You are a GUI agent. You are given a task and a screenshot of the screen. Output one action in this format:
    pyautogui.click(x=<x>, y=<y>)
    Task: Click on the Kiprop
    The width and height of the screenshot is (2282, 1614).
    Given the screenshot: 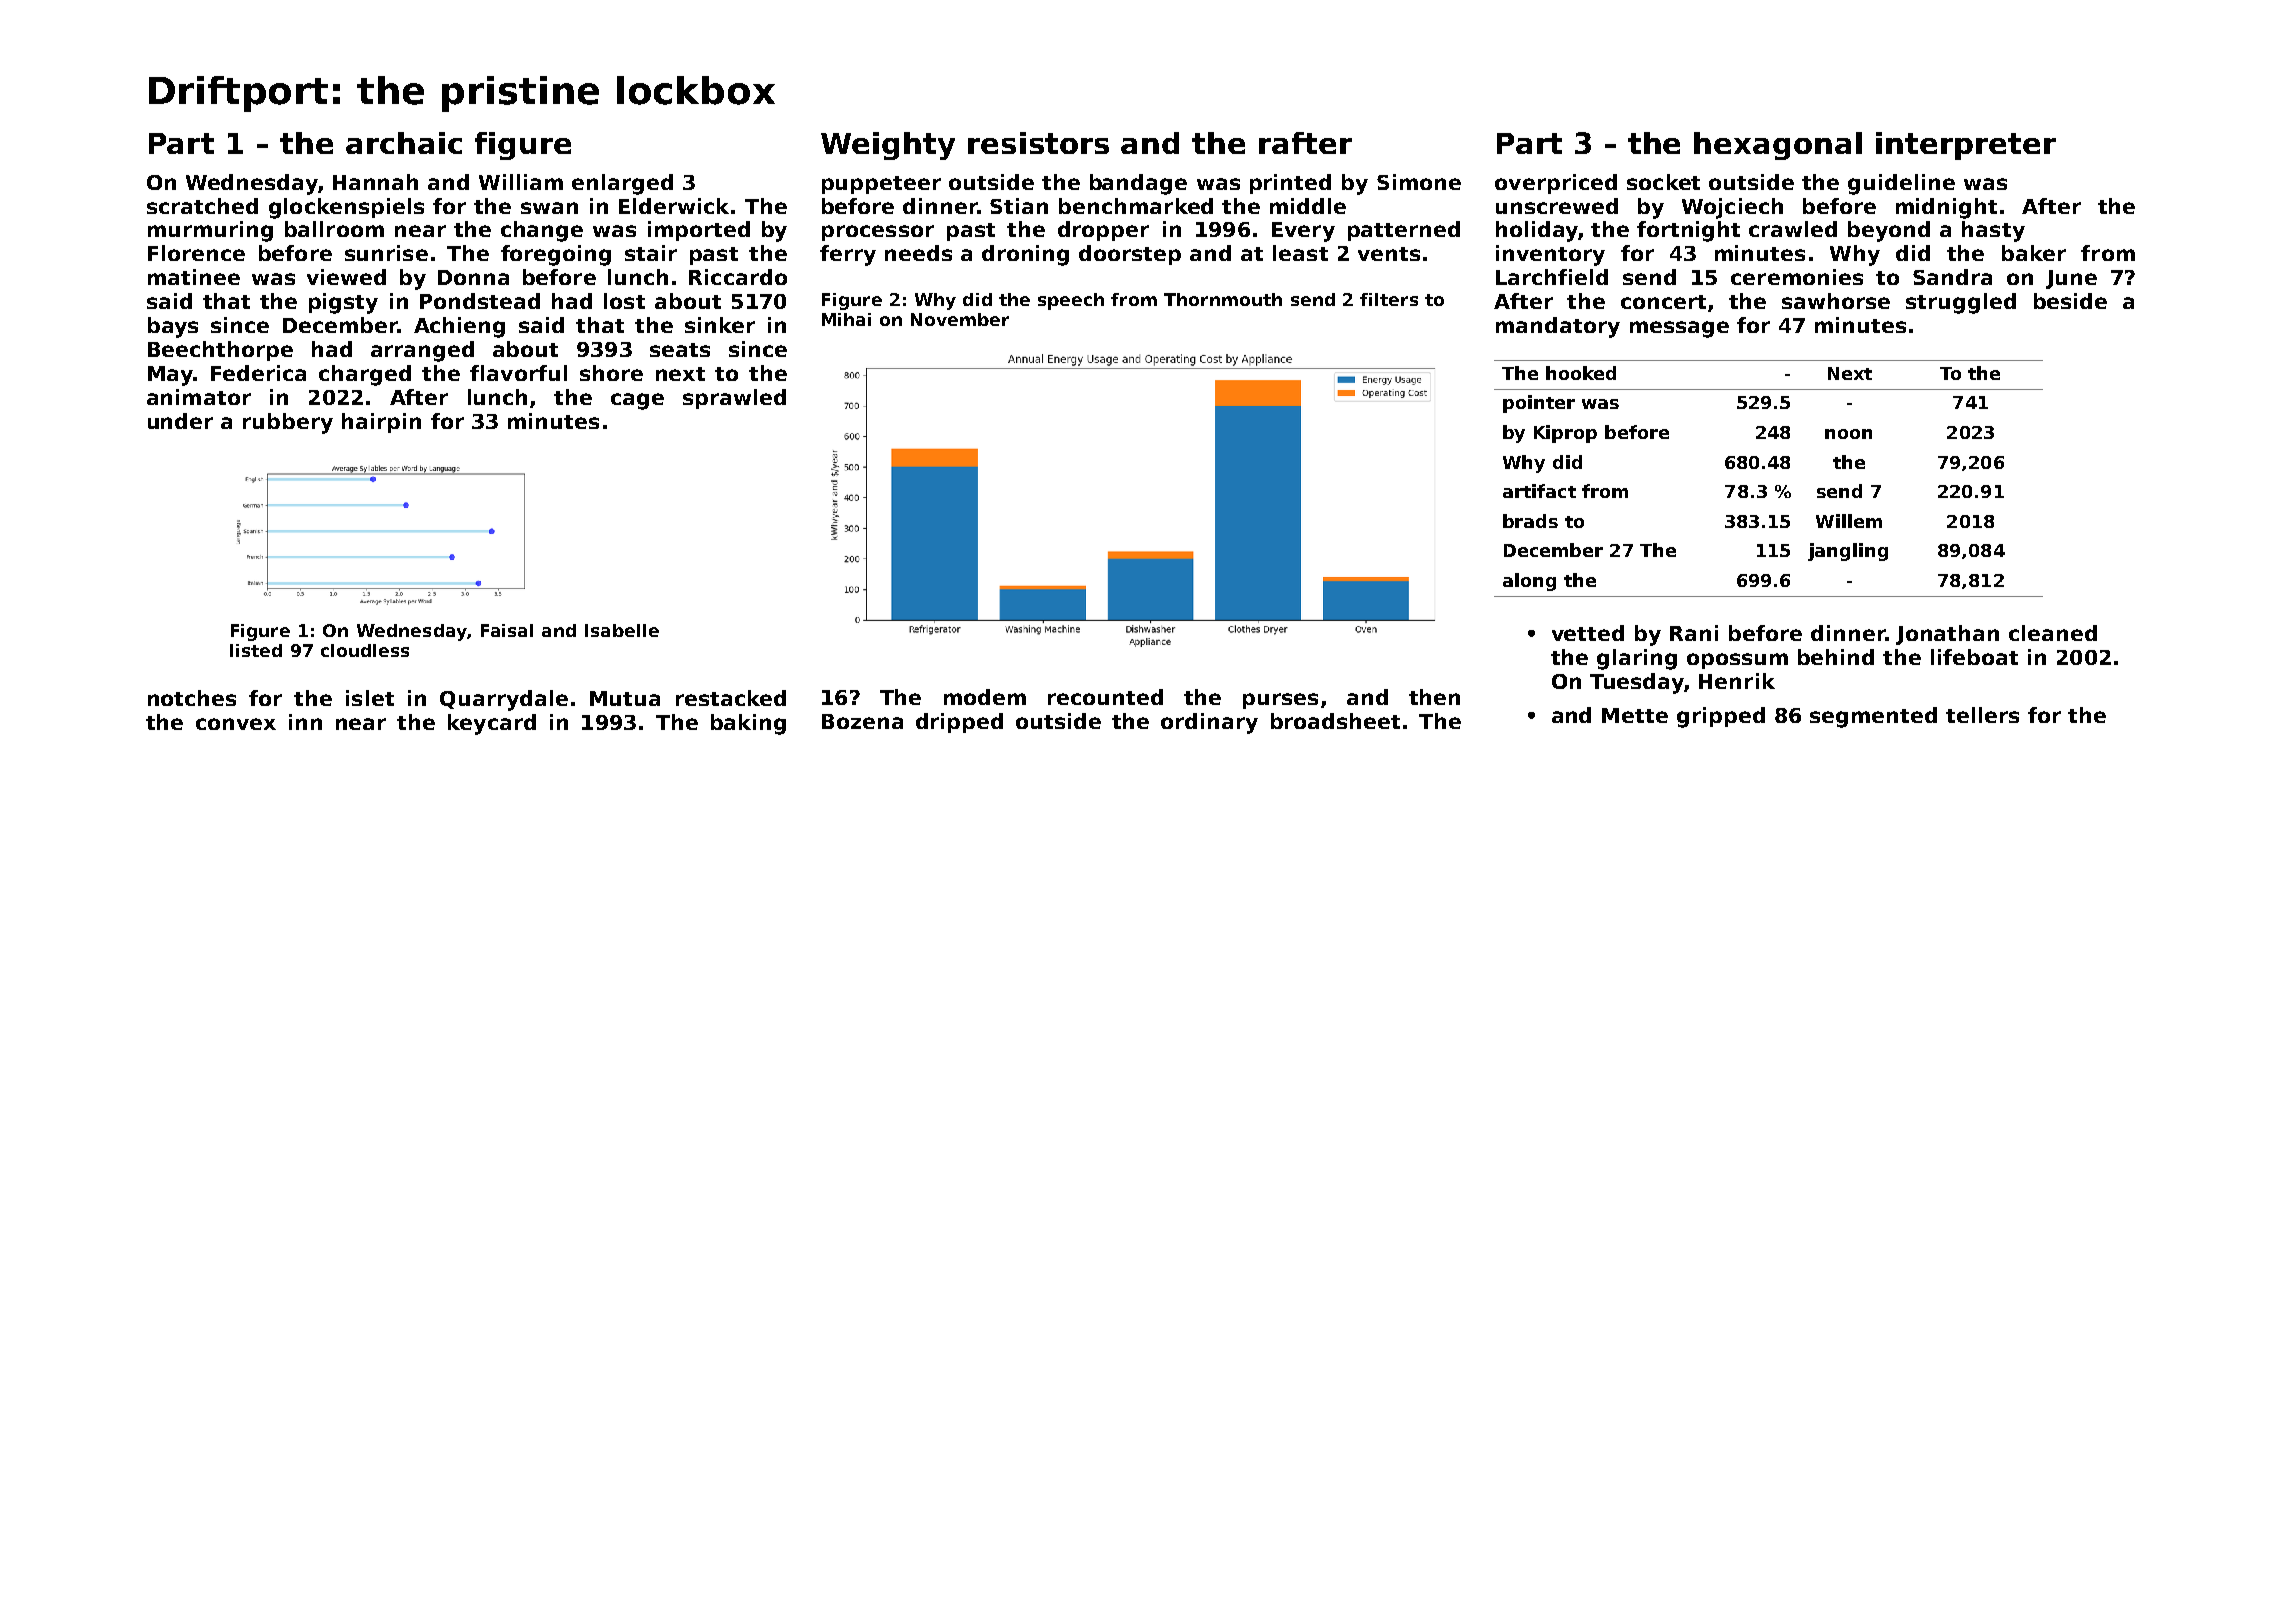 What is the action you would take?
    pyautogui.click(x=1565, y=434)
